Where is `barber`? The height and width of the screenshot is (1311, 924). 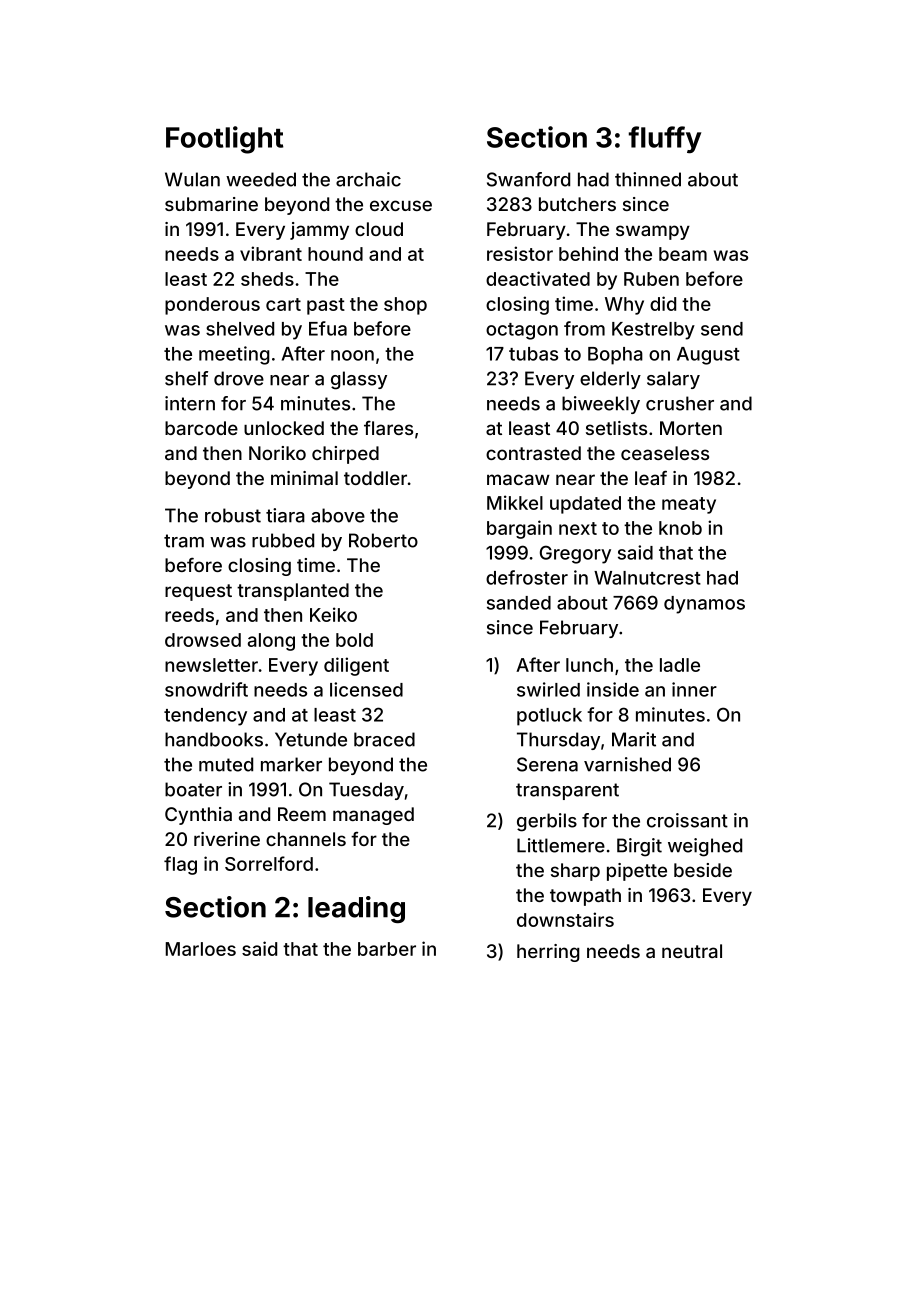
barber is located at coordinates (387, 949).
